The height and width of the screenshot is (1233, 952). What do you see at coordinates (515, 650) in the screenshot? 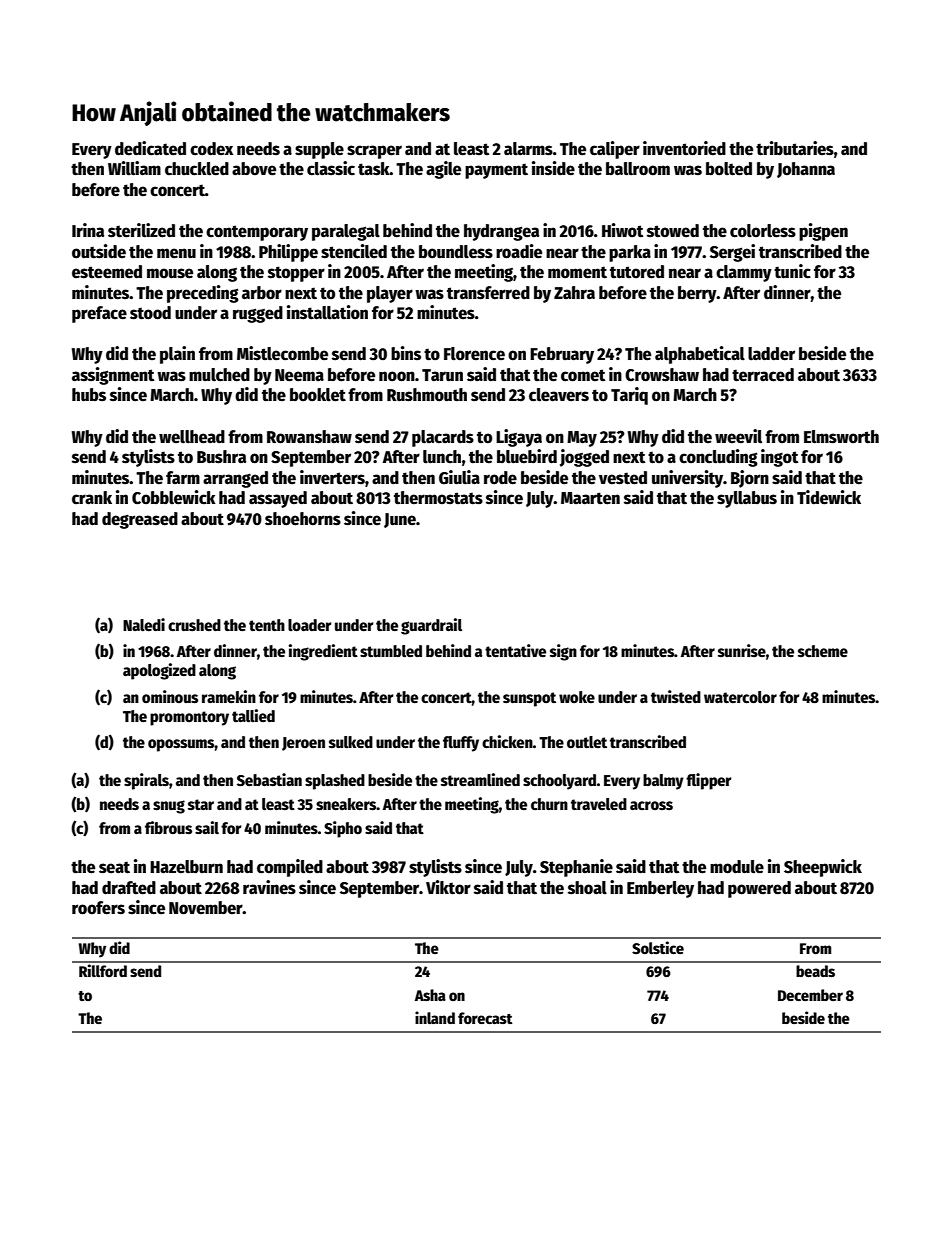
I see `tentative` at bounding box center [515, 650].
